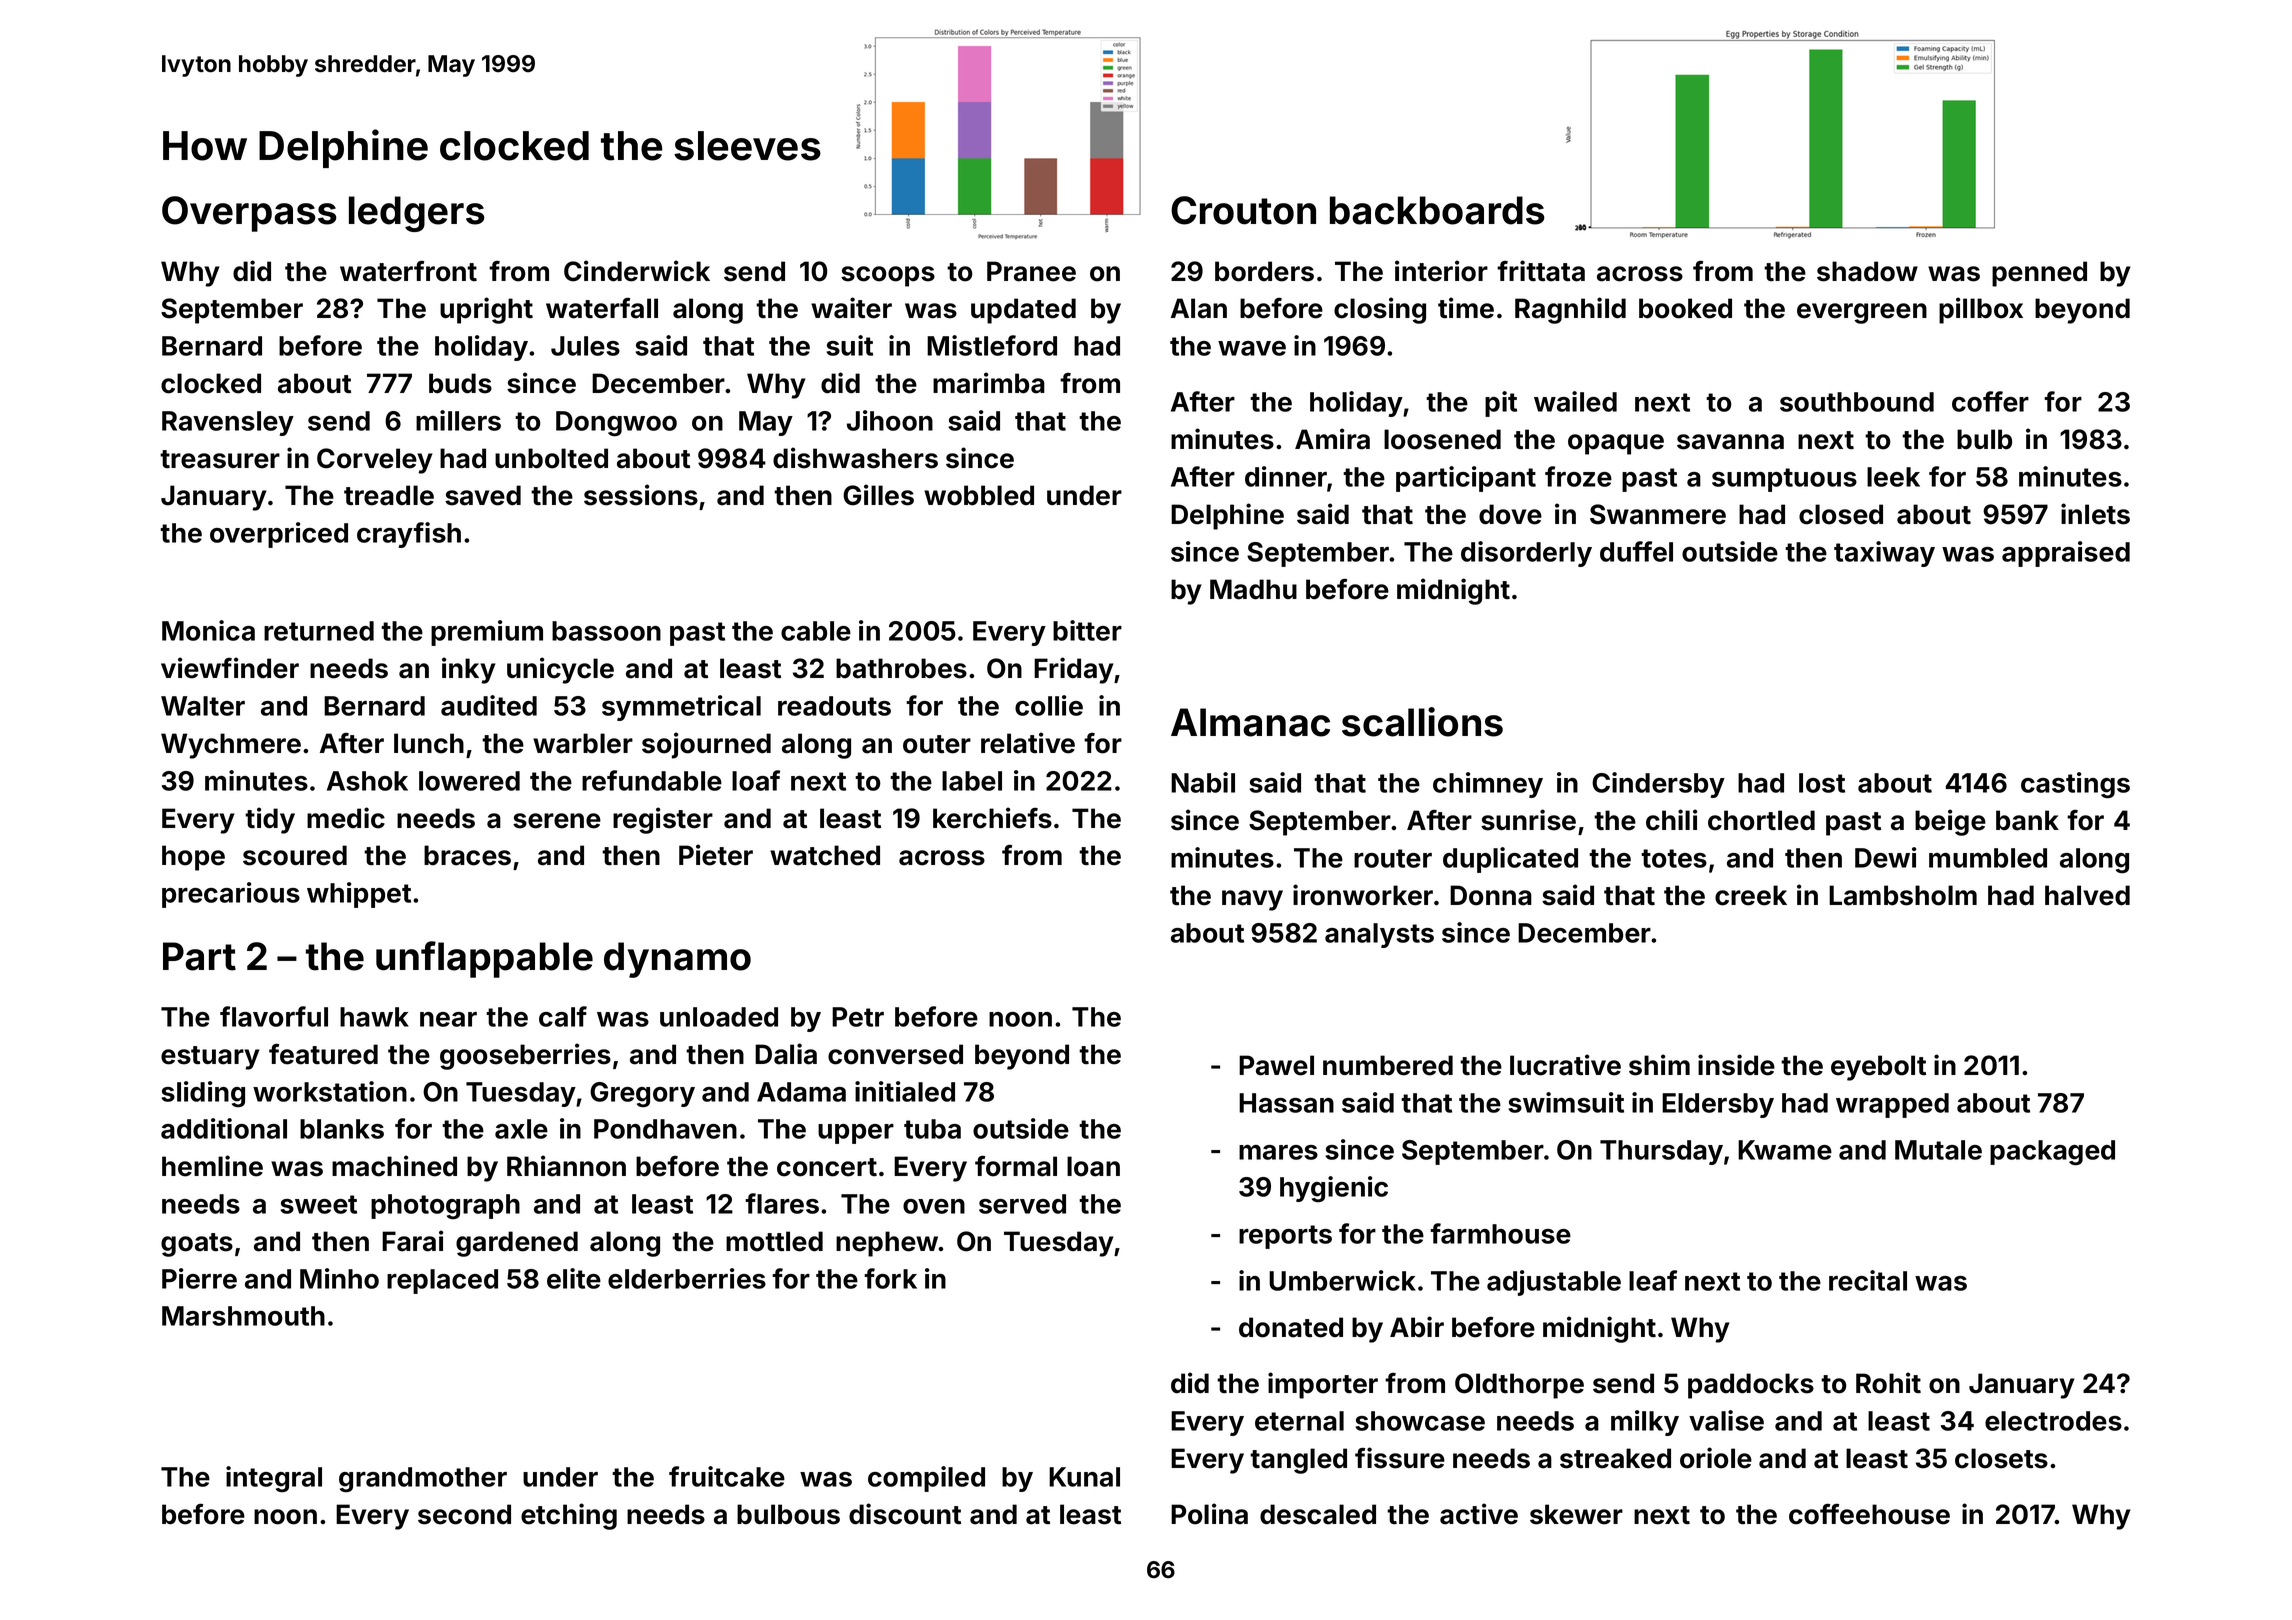  What do you see at coordinates (606, 631) in the screenshot?
I see `bassoon` at bounding box center [606, 631].
